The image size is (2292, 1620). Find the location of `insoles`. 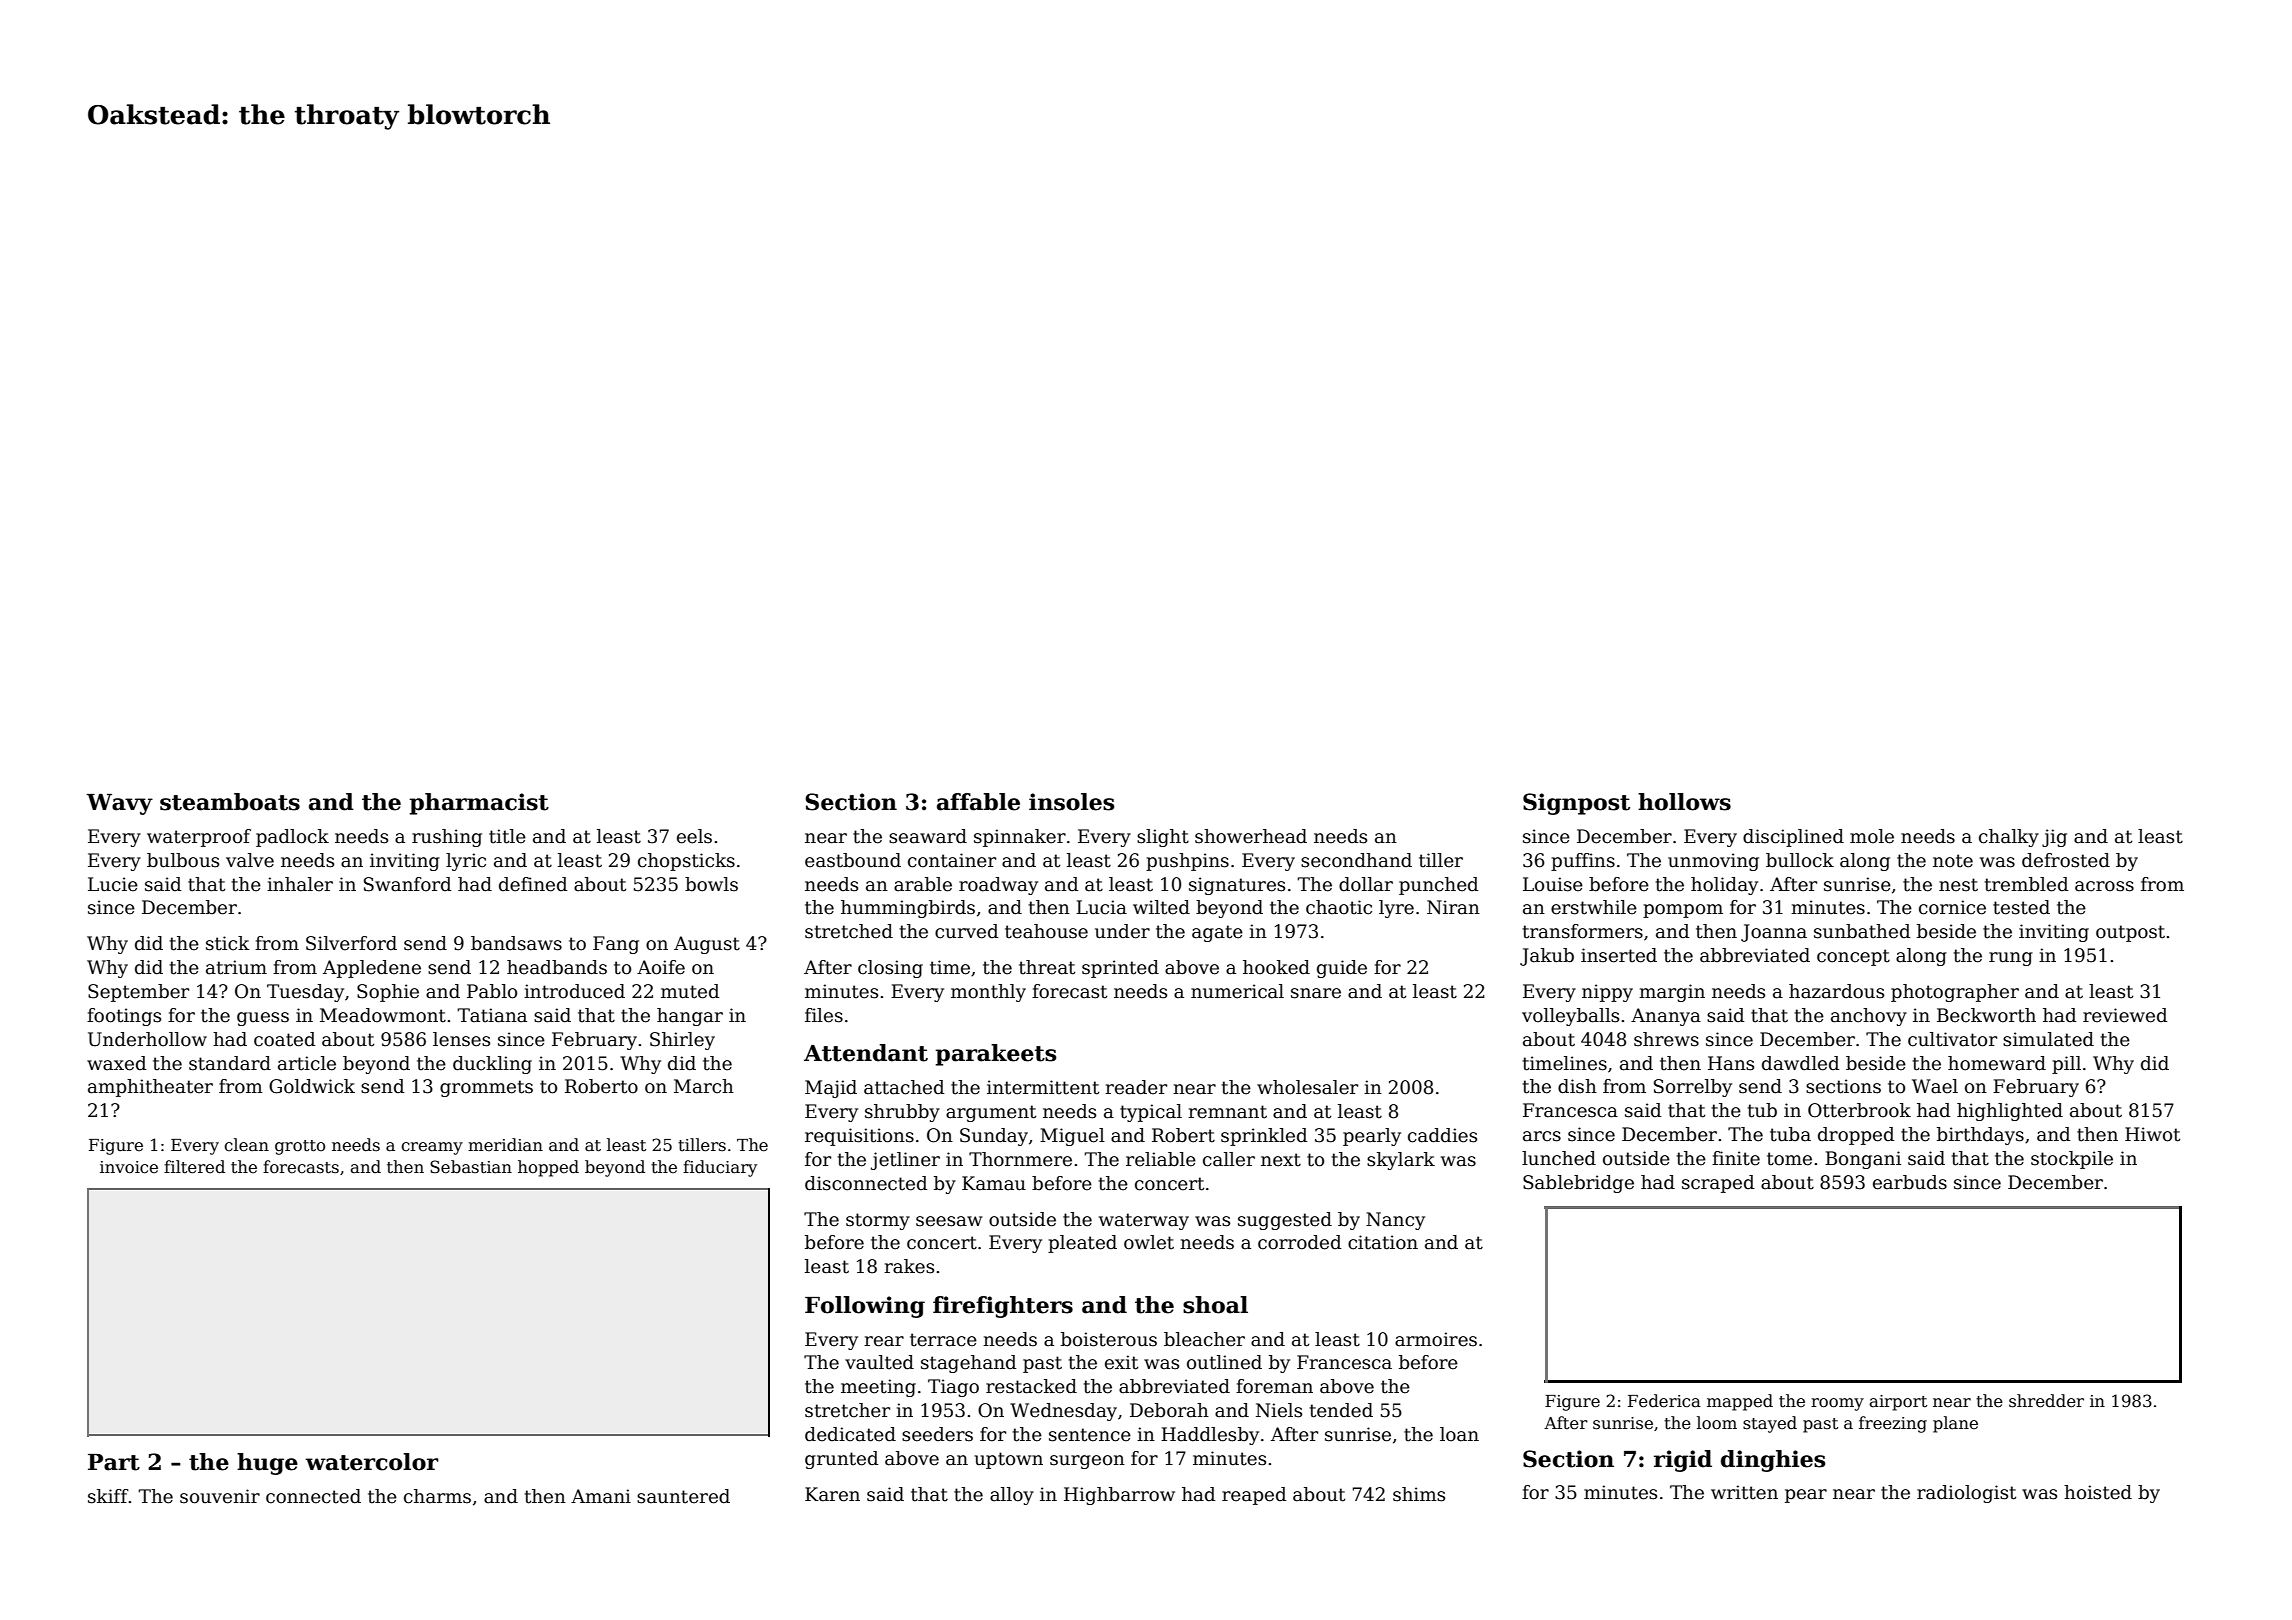

insoles is located at coordinates (1072, 802).
